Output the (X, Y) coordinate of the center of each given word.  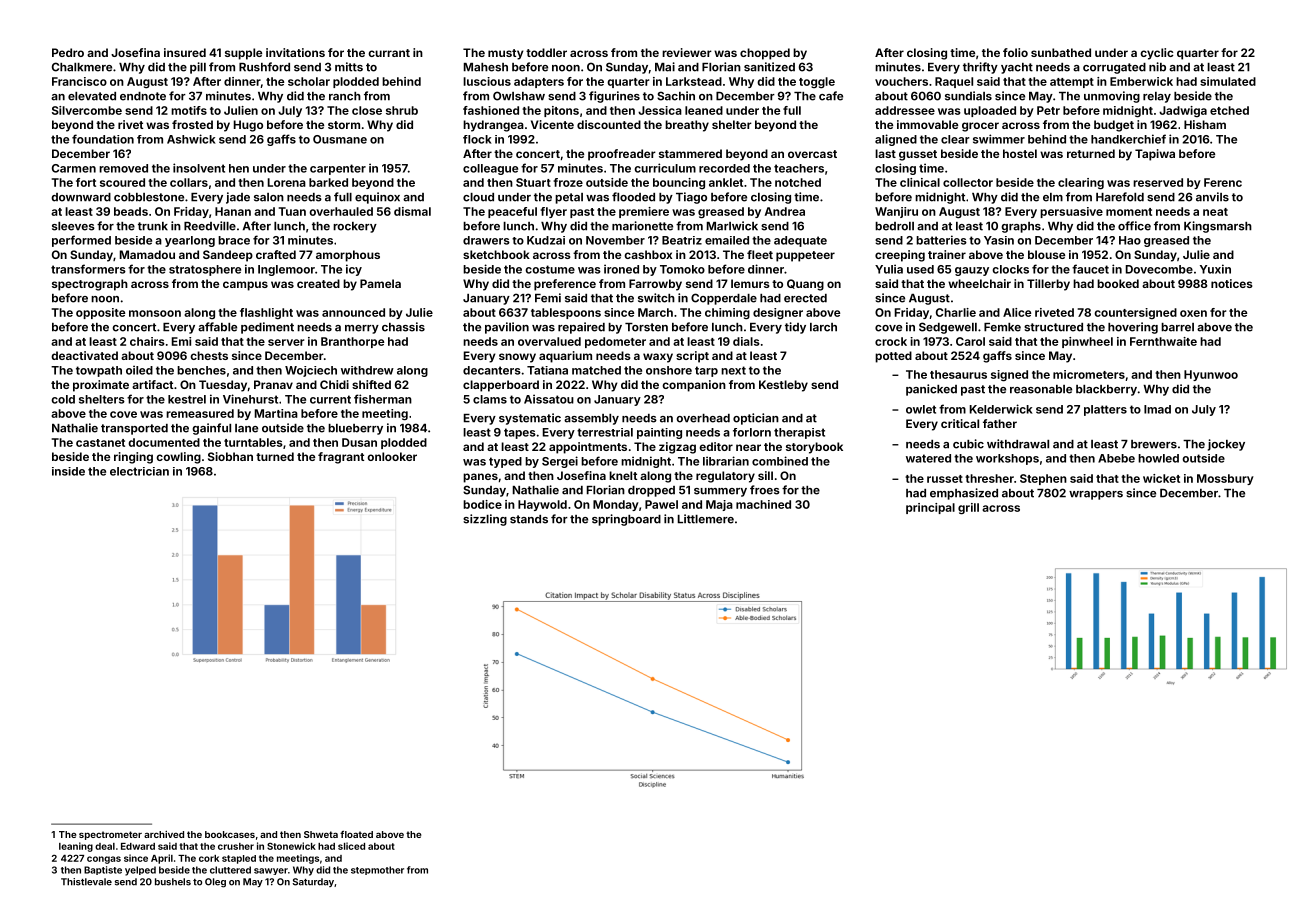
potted (893, 357)
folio (1015, 52)
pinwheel (1087, 342)
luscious (487, 81)
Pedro (68, 52)
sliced (351, 846)
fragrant (341, 458)
